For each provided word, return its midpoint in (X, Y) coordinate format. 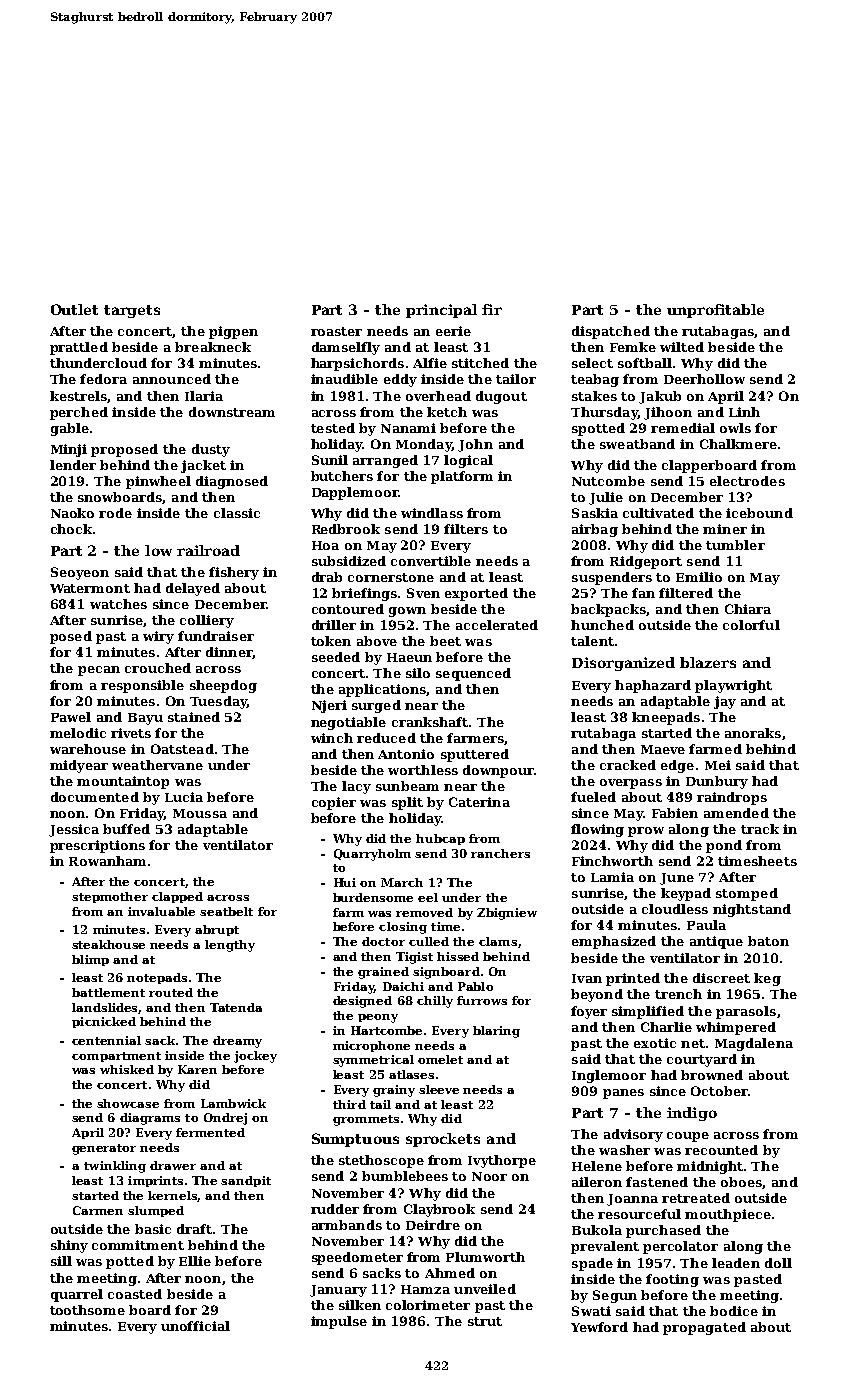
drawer (173, 1165)
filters (466, 529)
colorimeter (428, 1305)
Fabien (675, 813)
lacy (356, 787)
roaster (336, 331)
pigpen (233, 332)
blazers (708, 662)
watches (118, 604)
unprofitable (715, 311)
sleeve (439, 1089)
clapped (177, 897)
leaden (736, 1263)
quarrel (77, 1295)
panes (623, 1094)
